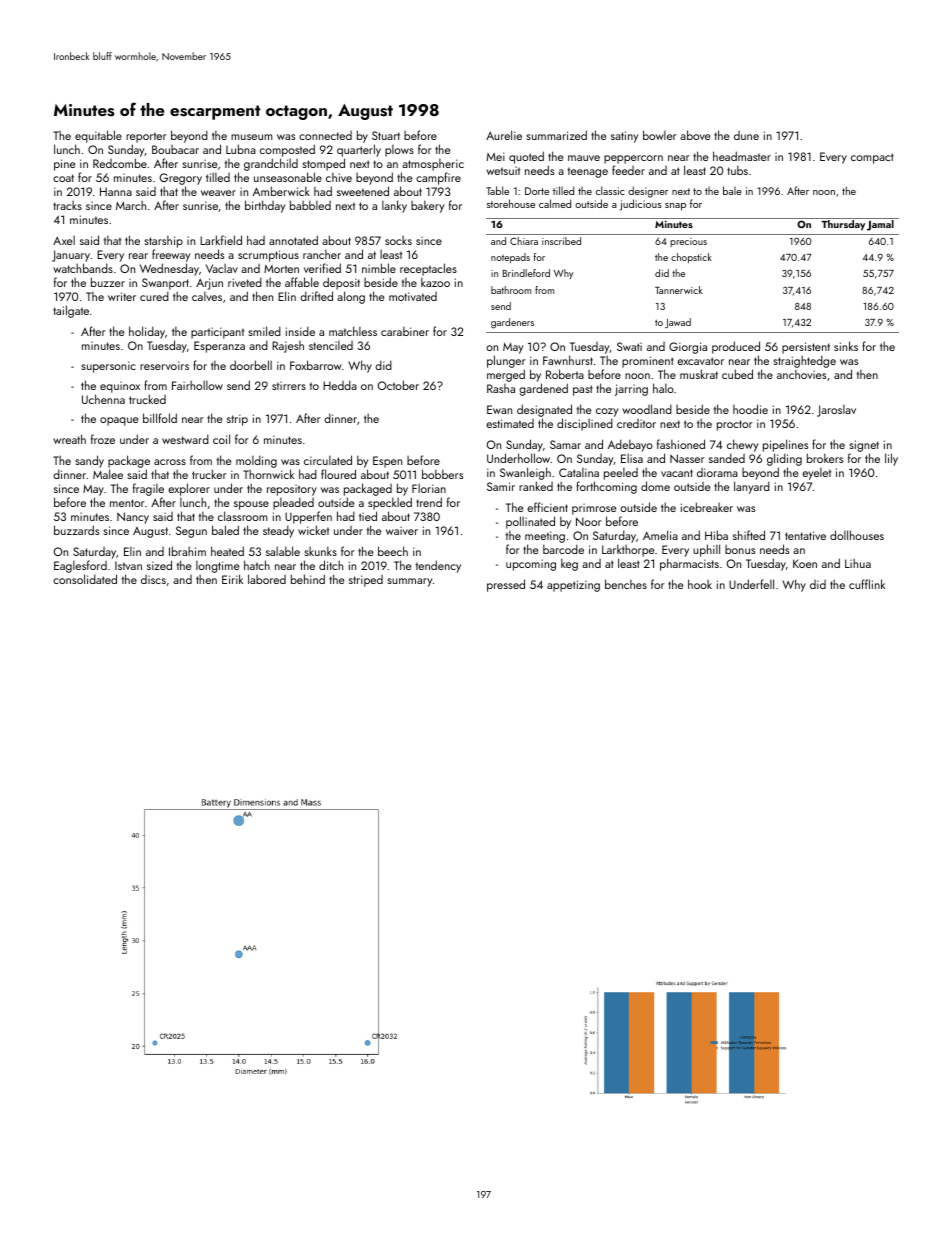 The height and width of the document is (1233, 952). What do you see at coordinates (386, 135) in the document?
I see `Stuart` at bounding box center [386, 135].
